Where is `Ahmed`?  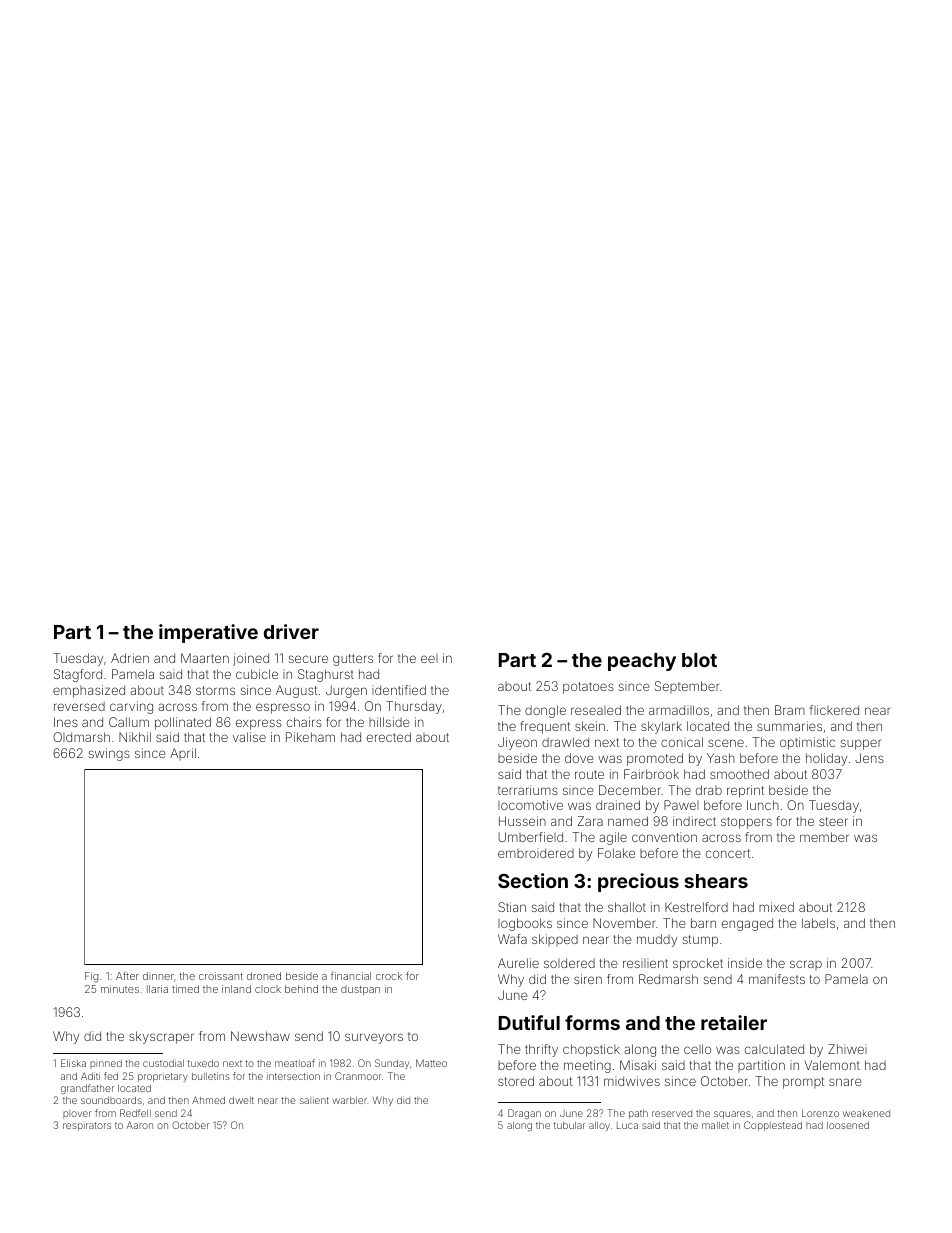 Ahmed is located at coordinates (208, 1100).
